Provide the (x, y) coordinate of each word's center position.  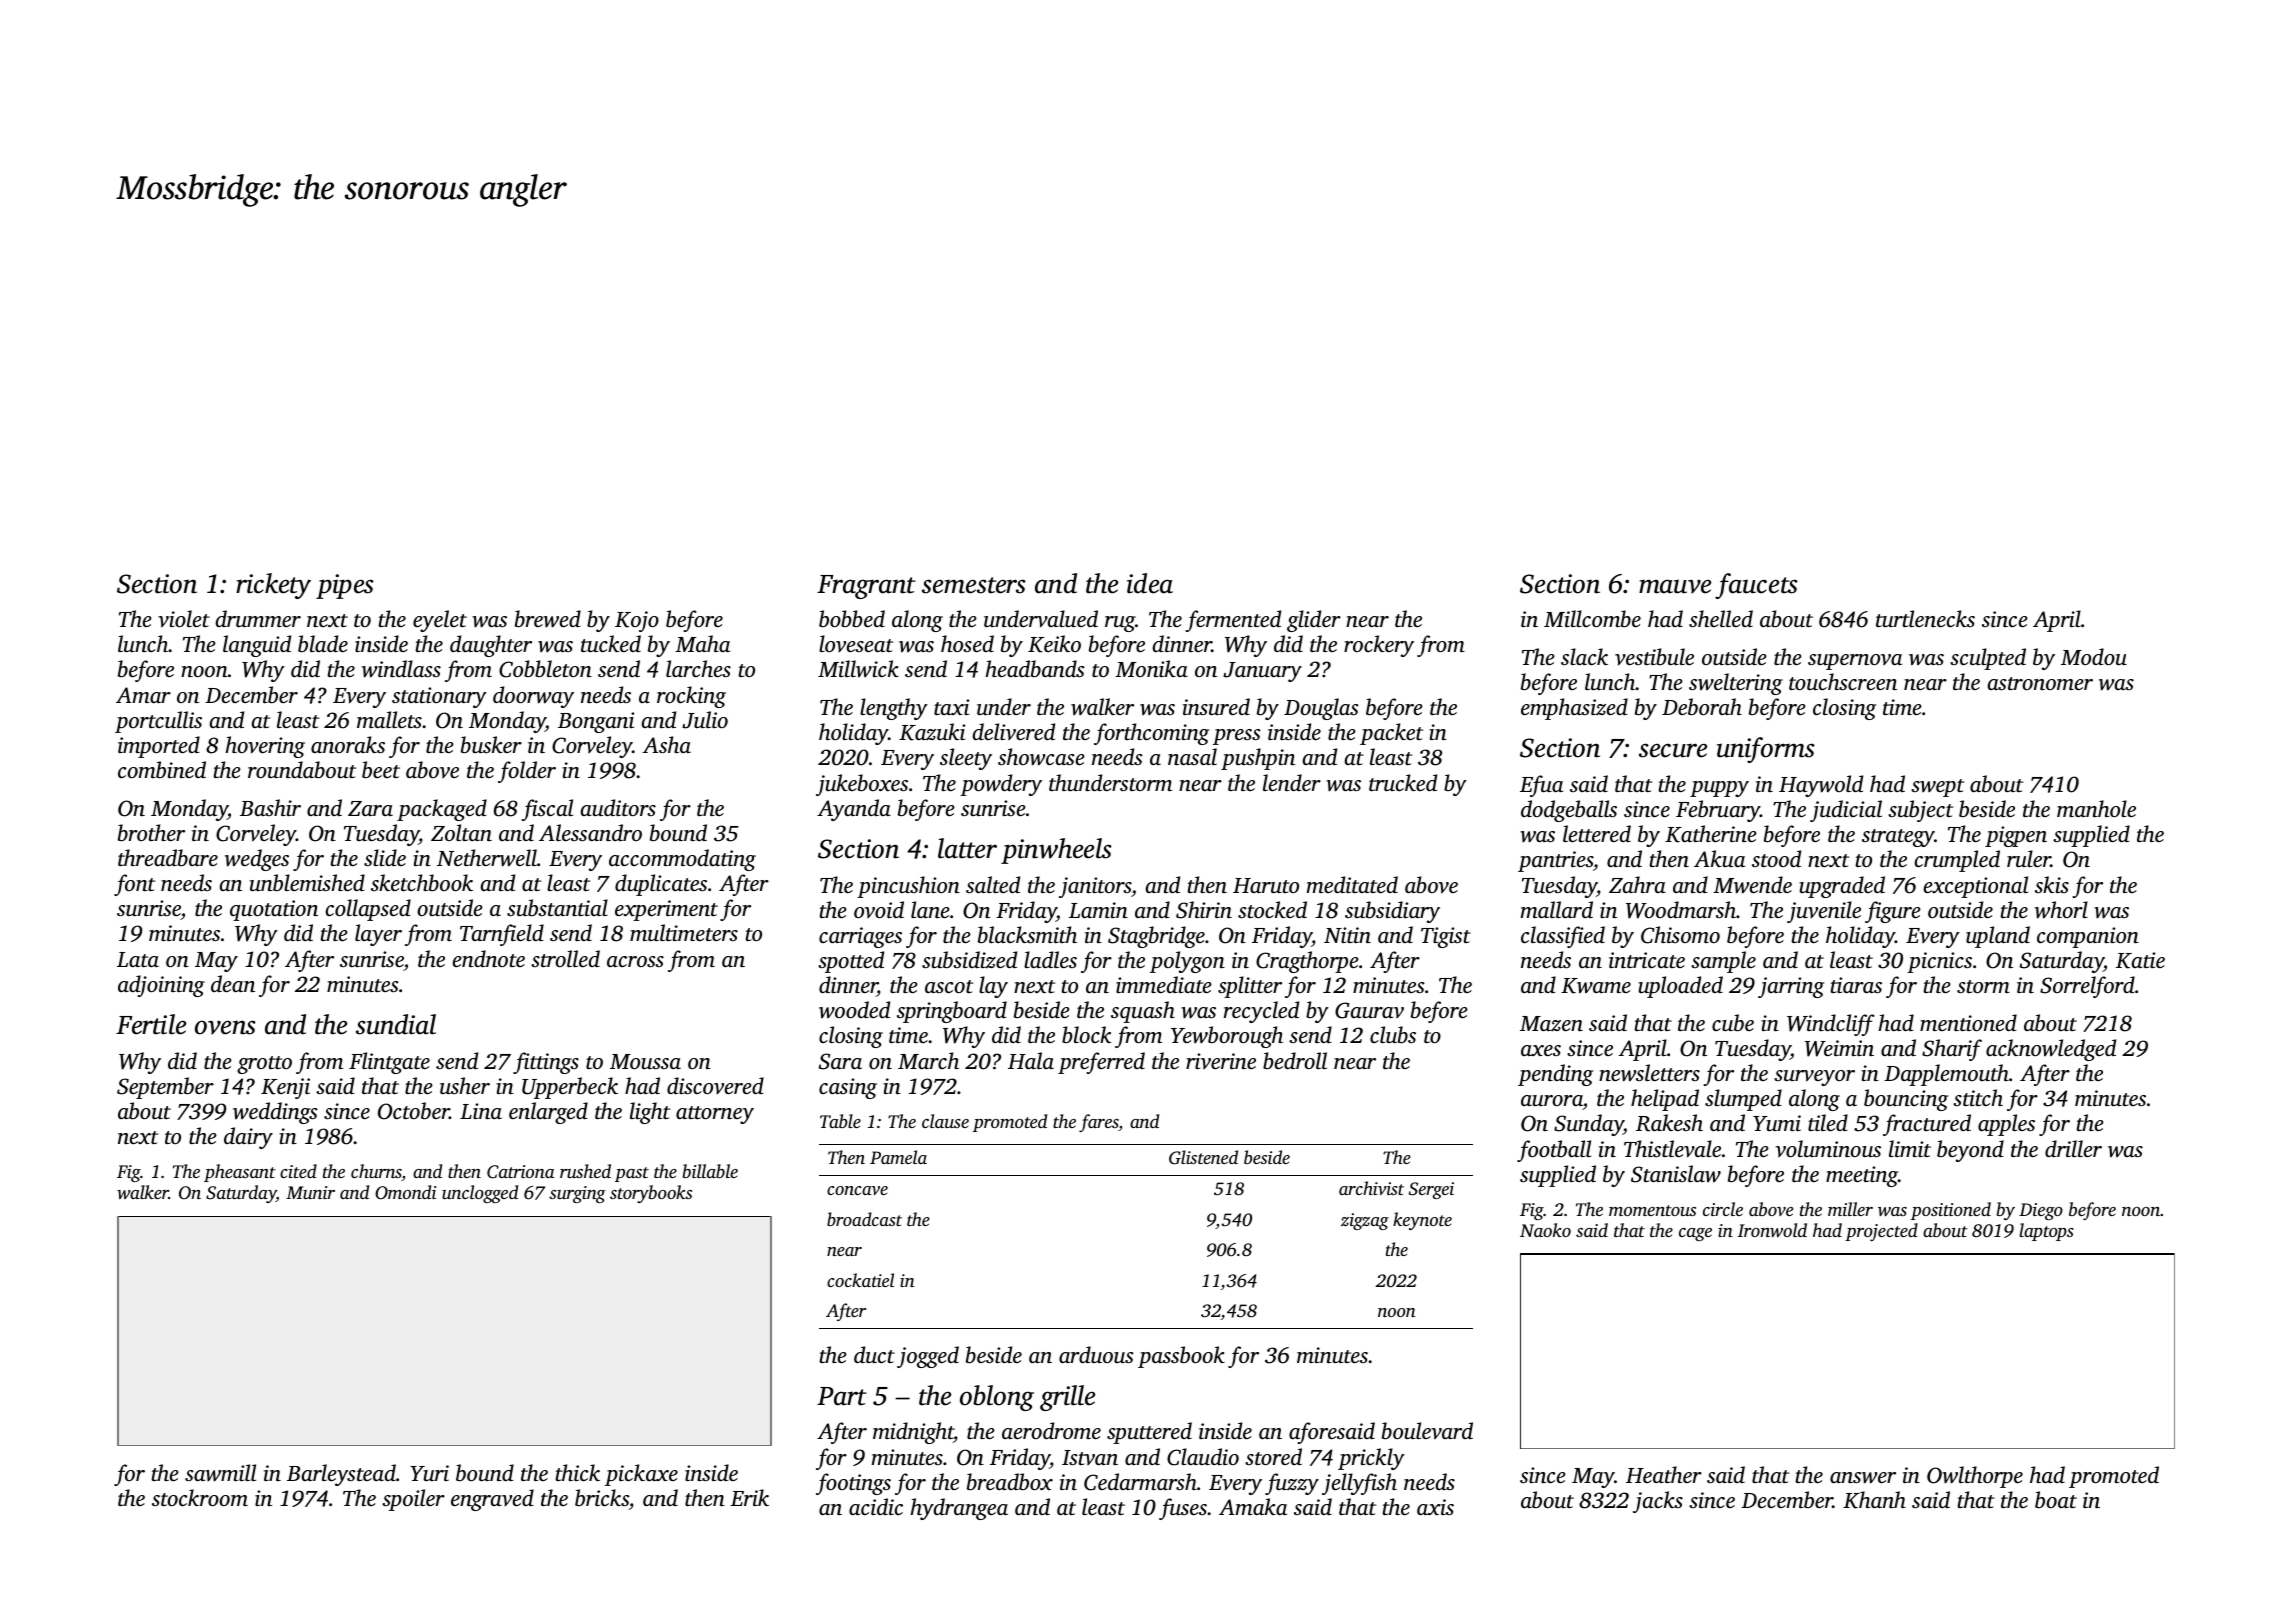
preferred (1101, 1063)
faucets (1756, 586)
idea (1150, 583)
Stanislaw (1676, 1174)
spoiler (413, 1500)
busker (491, 744)
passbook (1181, 1357)
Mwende (1752, 885)
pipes (345, 586)
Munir (310, 1192)
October (413, 1111)
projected (1881, 1232)
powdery (1001, 785)
